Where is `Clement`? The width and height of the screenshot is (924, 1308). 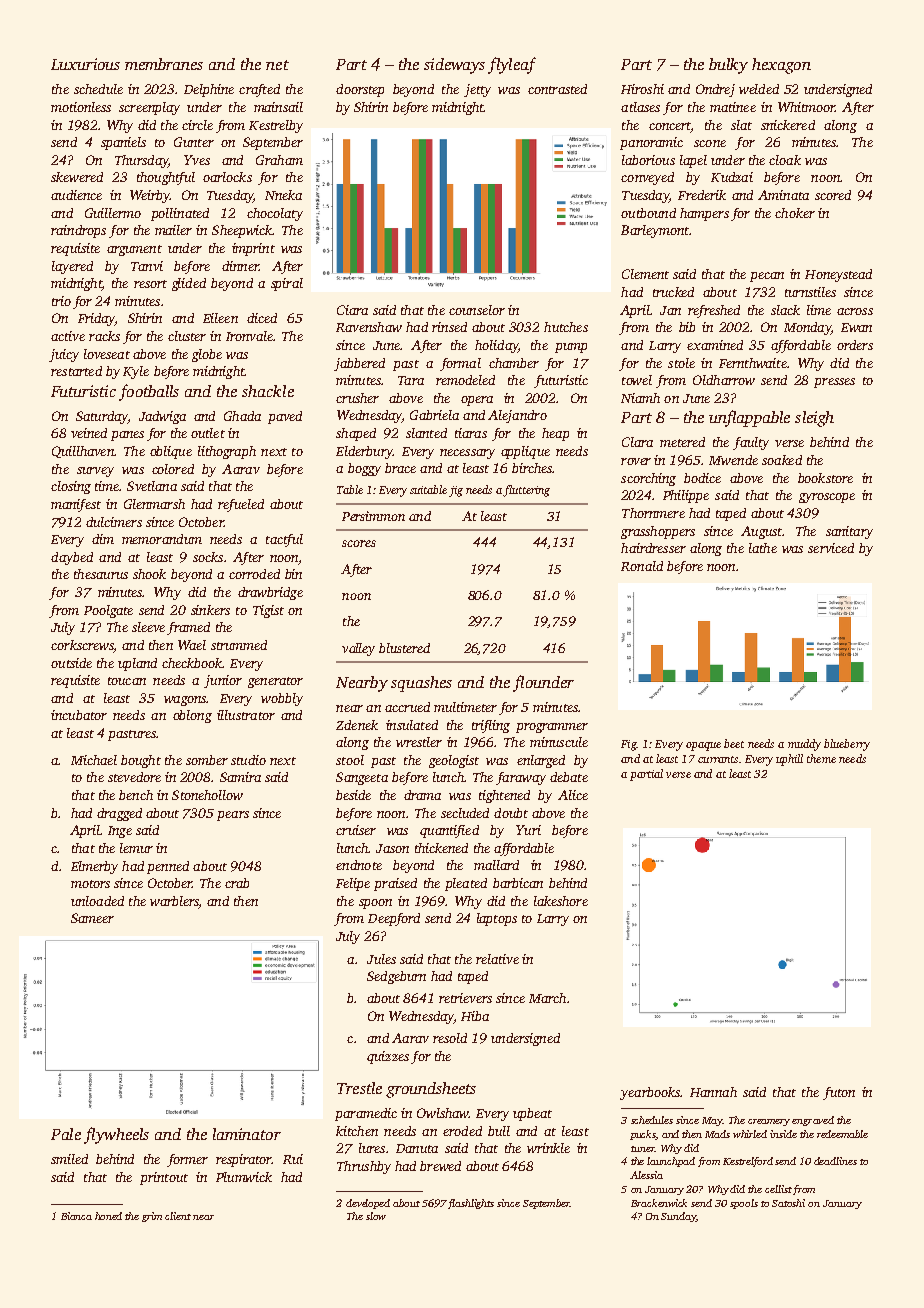
Clement is located at coordinates (645, 274).
